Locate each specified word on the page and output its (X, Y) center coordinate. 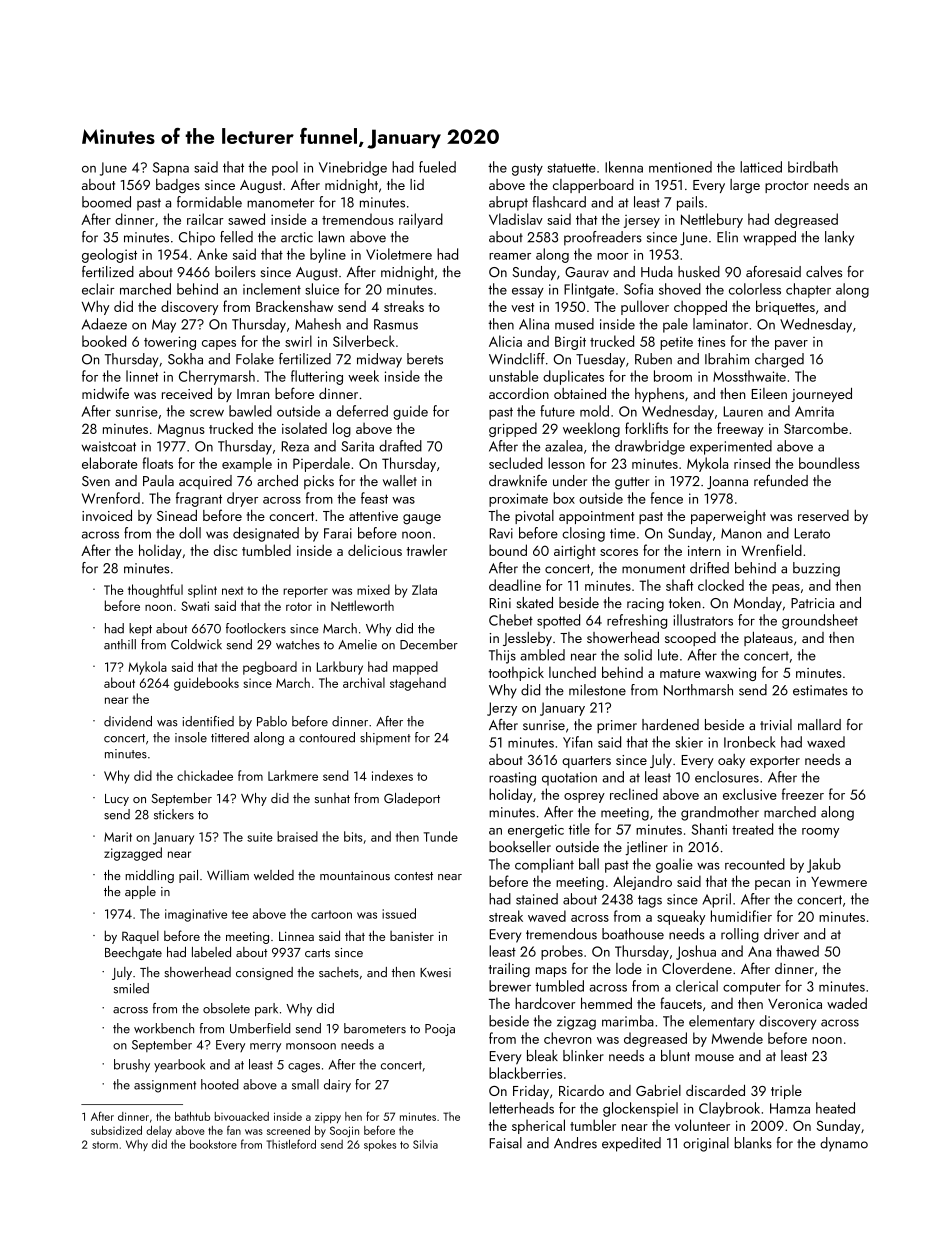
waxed (826, 742)
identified (208, 721)
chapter (808, 290)
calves (824, 271)
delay (159, 1131)
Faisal (506, 1143)
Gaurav (587, 272)
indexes (392, 775)
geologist (109, 255)
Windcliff (517, 359)
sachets (339, 972)
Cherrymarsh (217, 377)
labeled (211, 952)
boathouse (633, 934)
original (706, 1144)
